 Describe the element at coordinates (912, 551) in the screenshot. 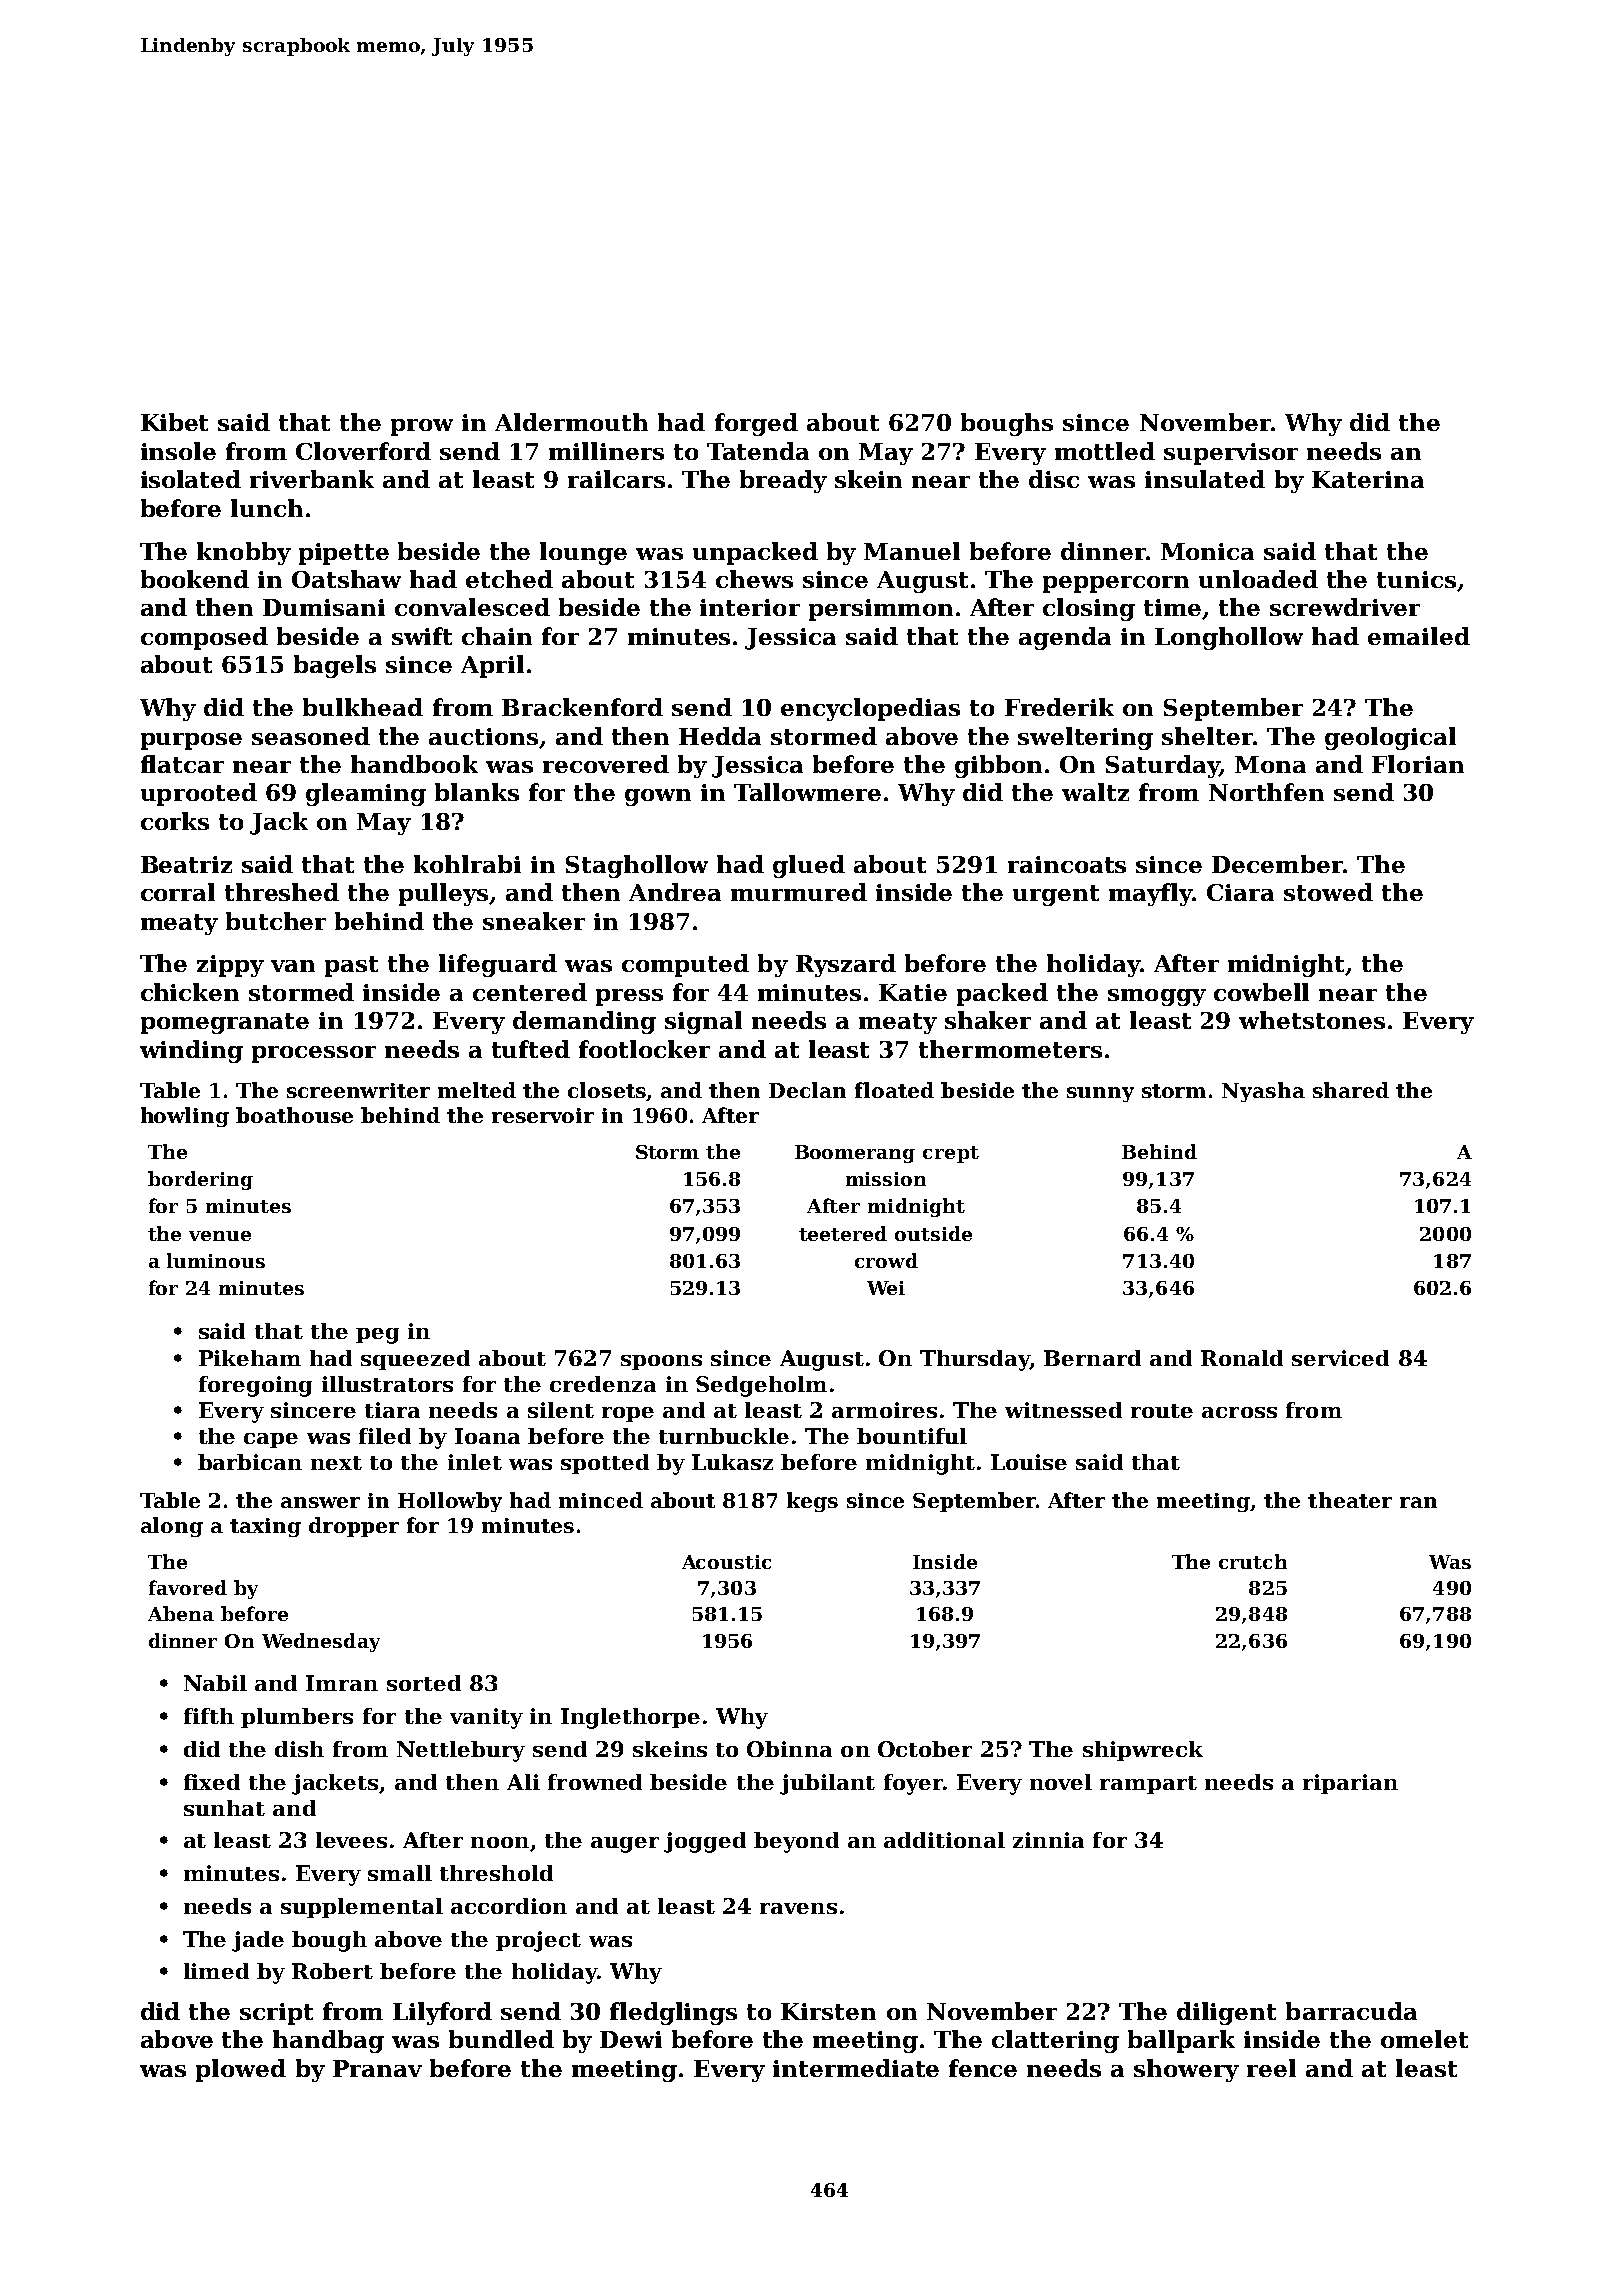

I see `Manuel` at that location.
